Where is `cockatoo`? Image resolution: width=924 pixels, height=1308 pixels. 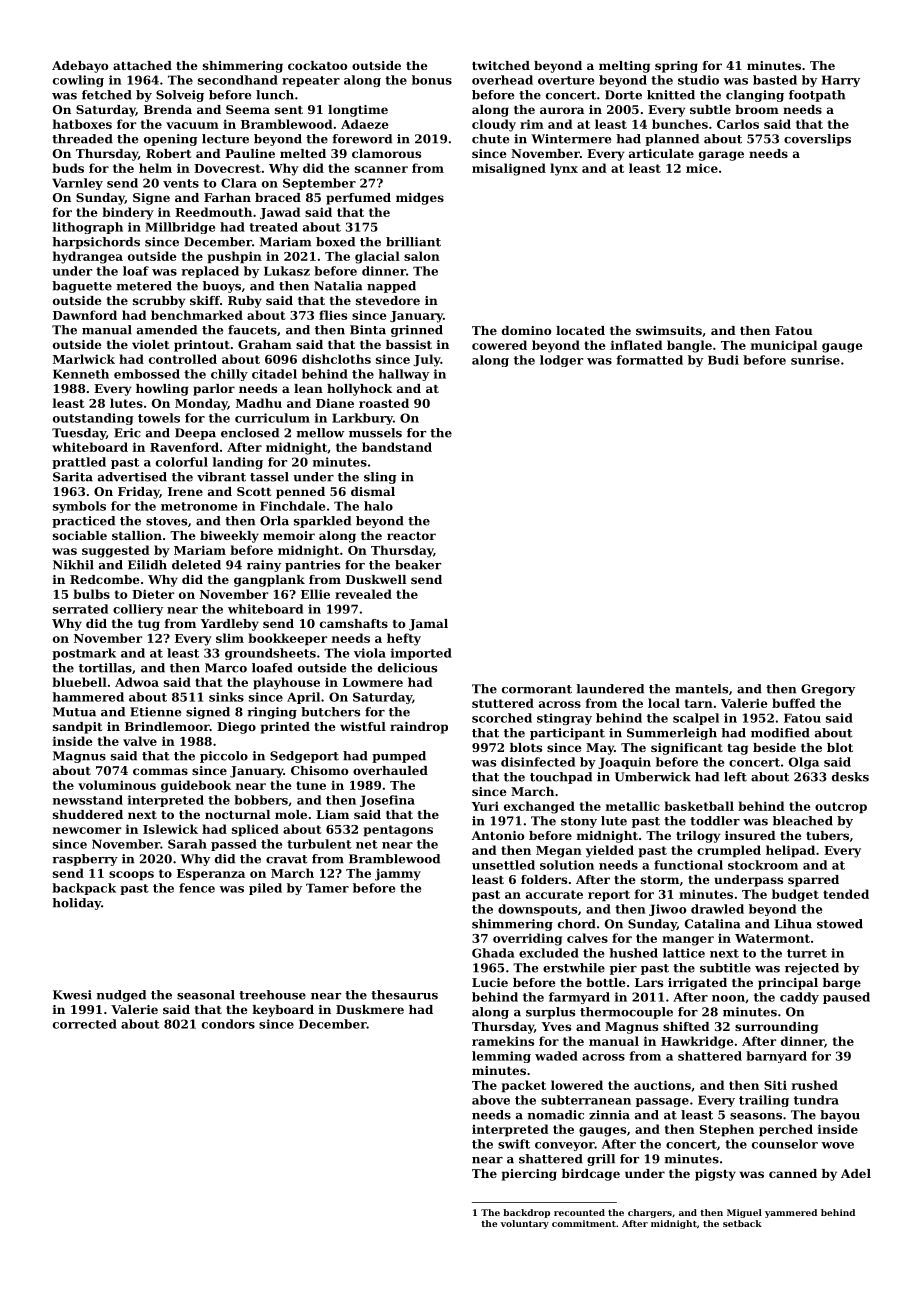
cockatoo is located at coordinates (317, 65).
